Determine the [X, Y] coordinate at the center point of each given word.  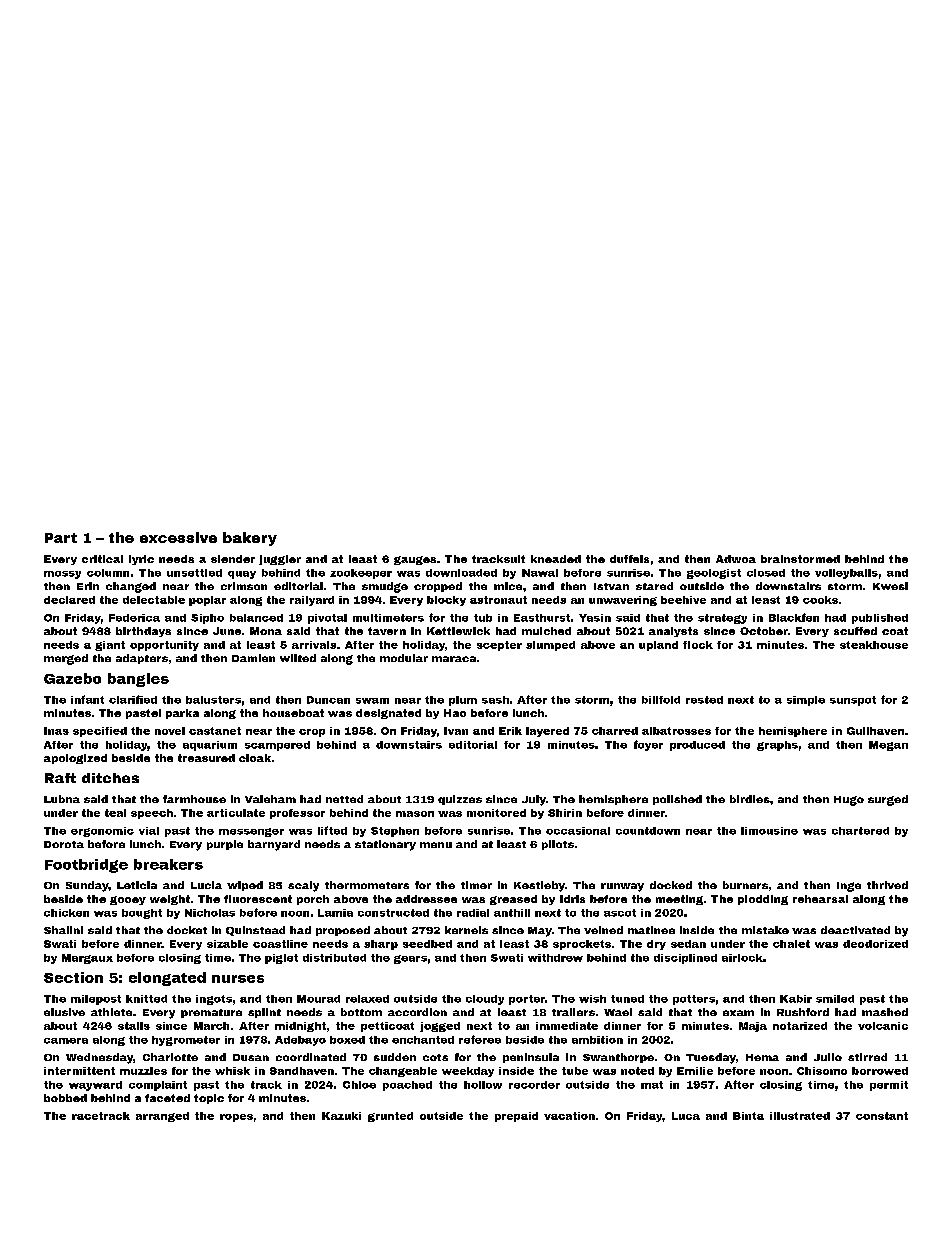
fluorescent [258, 899]
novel [170, 731]
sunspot [853, 701]
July [534, 800]
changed [131, 587]
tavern [387, 631]
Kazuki [341, 1116]
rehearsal [820, 899]
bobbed [65, 1098]
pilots [558, 845]
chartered [860, 831]
